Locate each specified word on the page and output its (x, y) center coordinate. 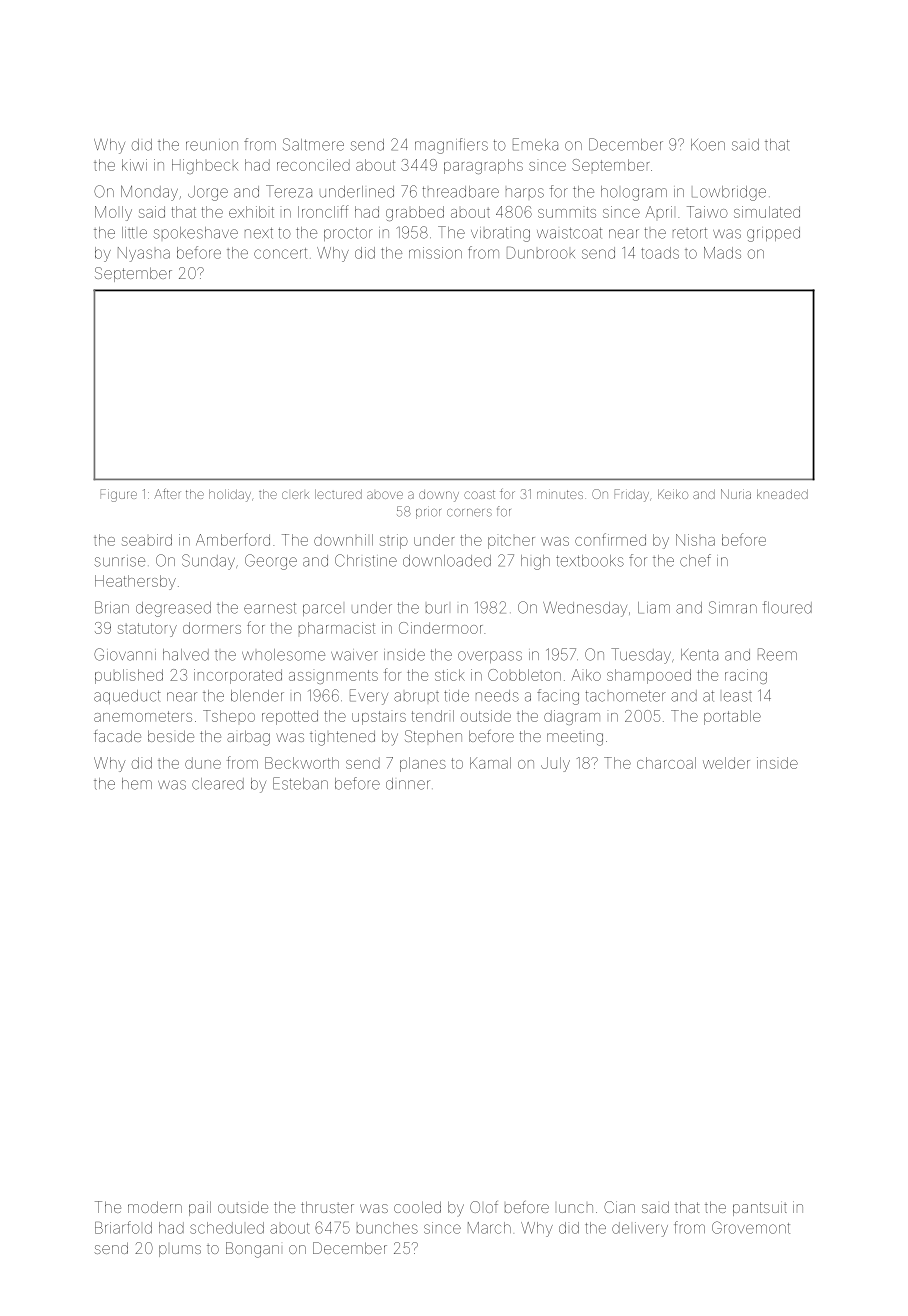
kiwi (134, 165)
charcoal (666, 763)
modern (155, 1207)
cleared (218, 784)
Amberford (233, 539)
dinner (408, 784)
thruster (327, 1207)
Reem (777, 654)
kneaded (782, 494)
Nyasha (144, 254)
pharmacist (337, 628)
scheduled (227, 1228)
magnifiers (451, 146)
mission (435, 253)
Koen (708, 145)
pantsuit (760, 1208)
